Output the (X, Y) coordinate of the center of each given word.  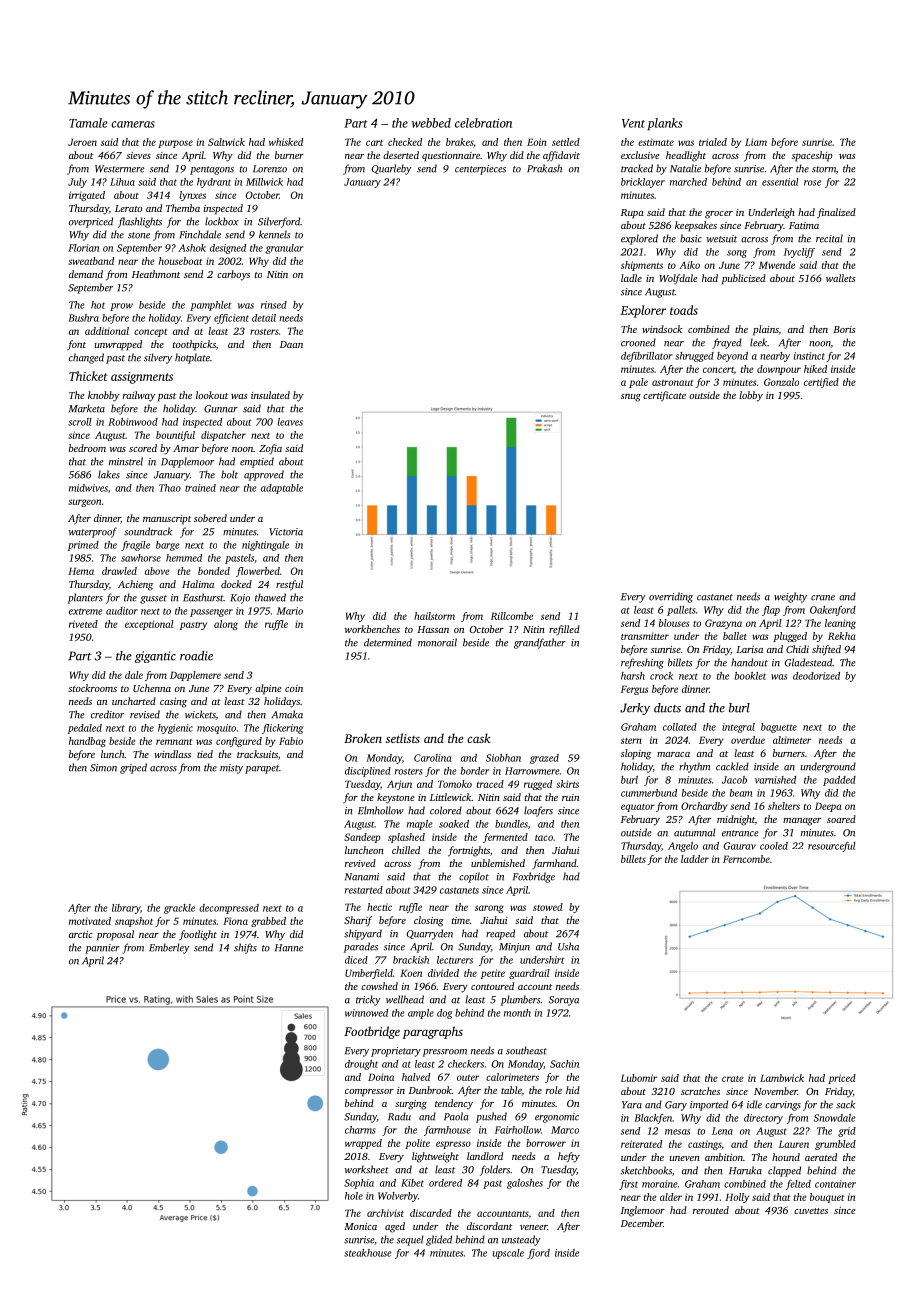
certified (821, 383)
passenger (211, 613)
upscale (508, 1254)
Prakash (544, 168)
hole (354, 1196)
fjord (538, 1254)
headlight (686, 156)
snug (631, 398)
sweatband (91, 261)
